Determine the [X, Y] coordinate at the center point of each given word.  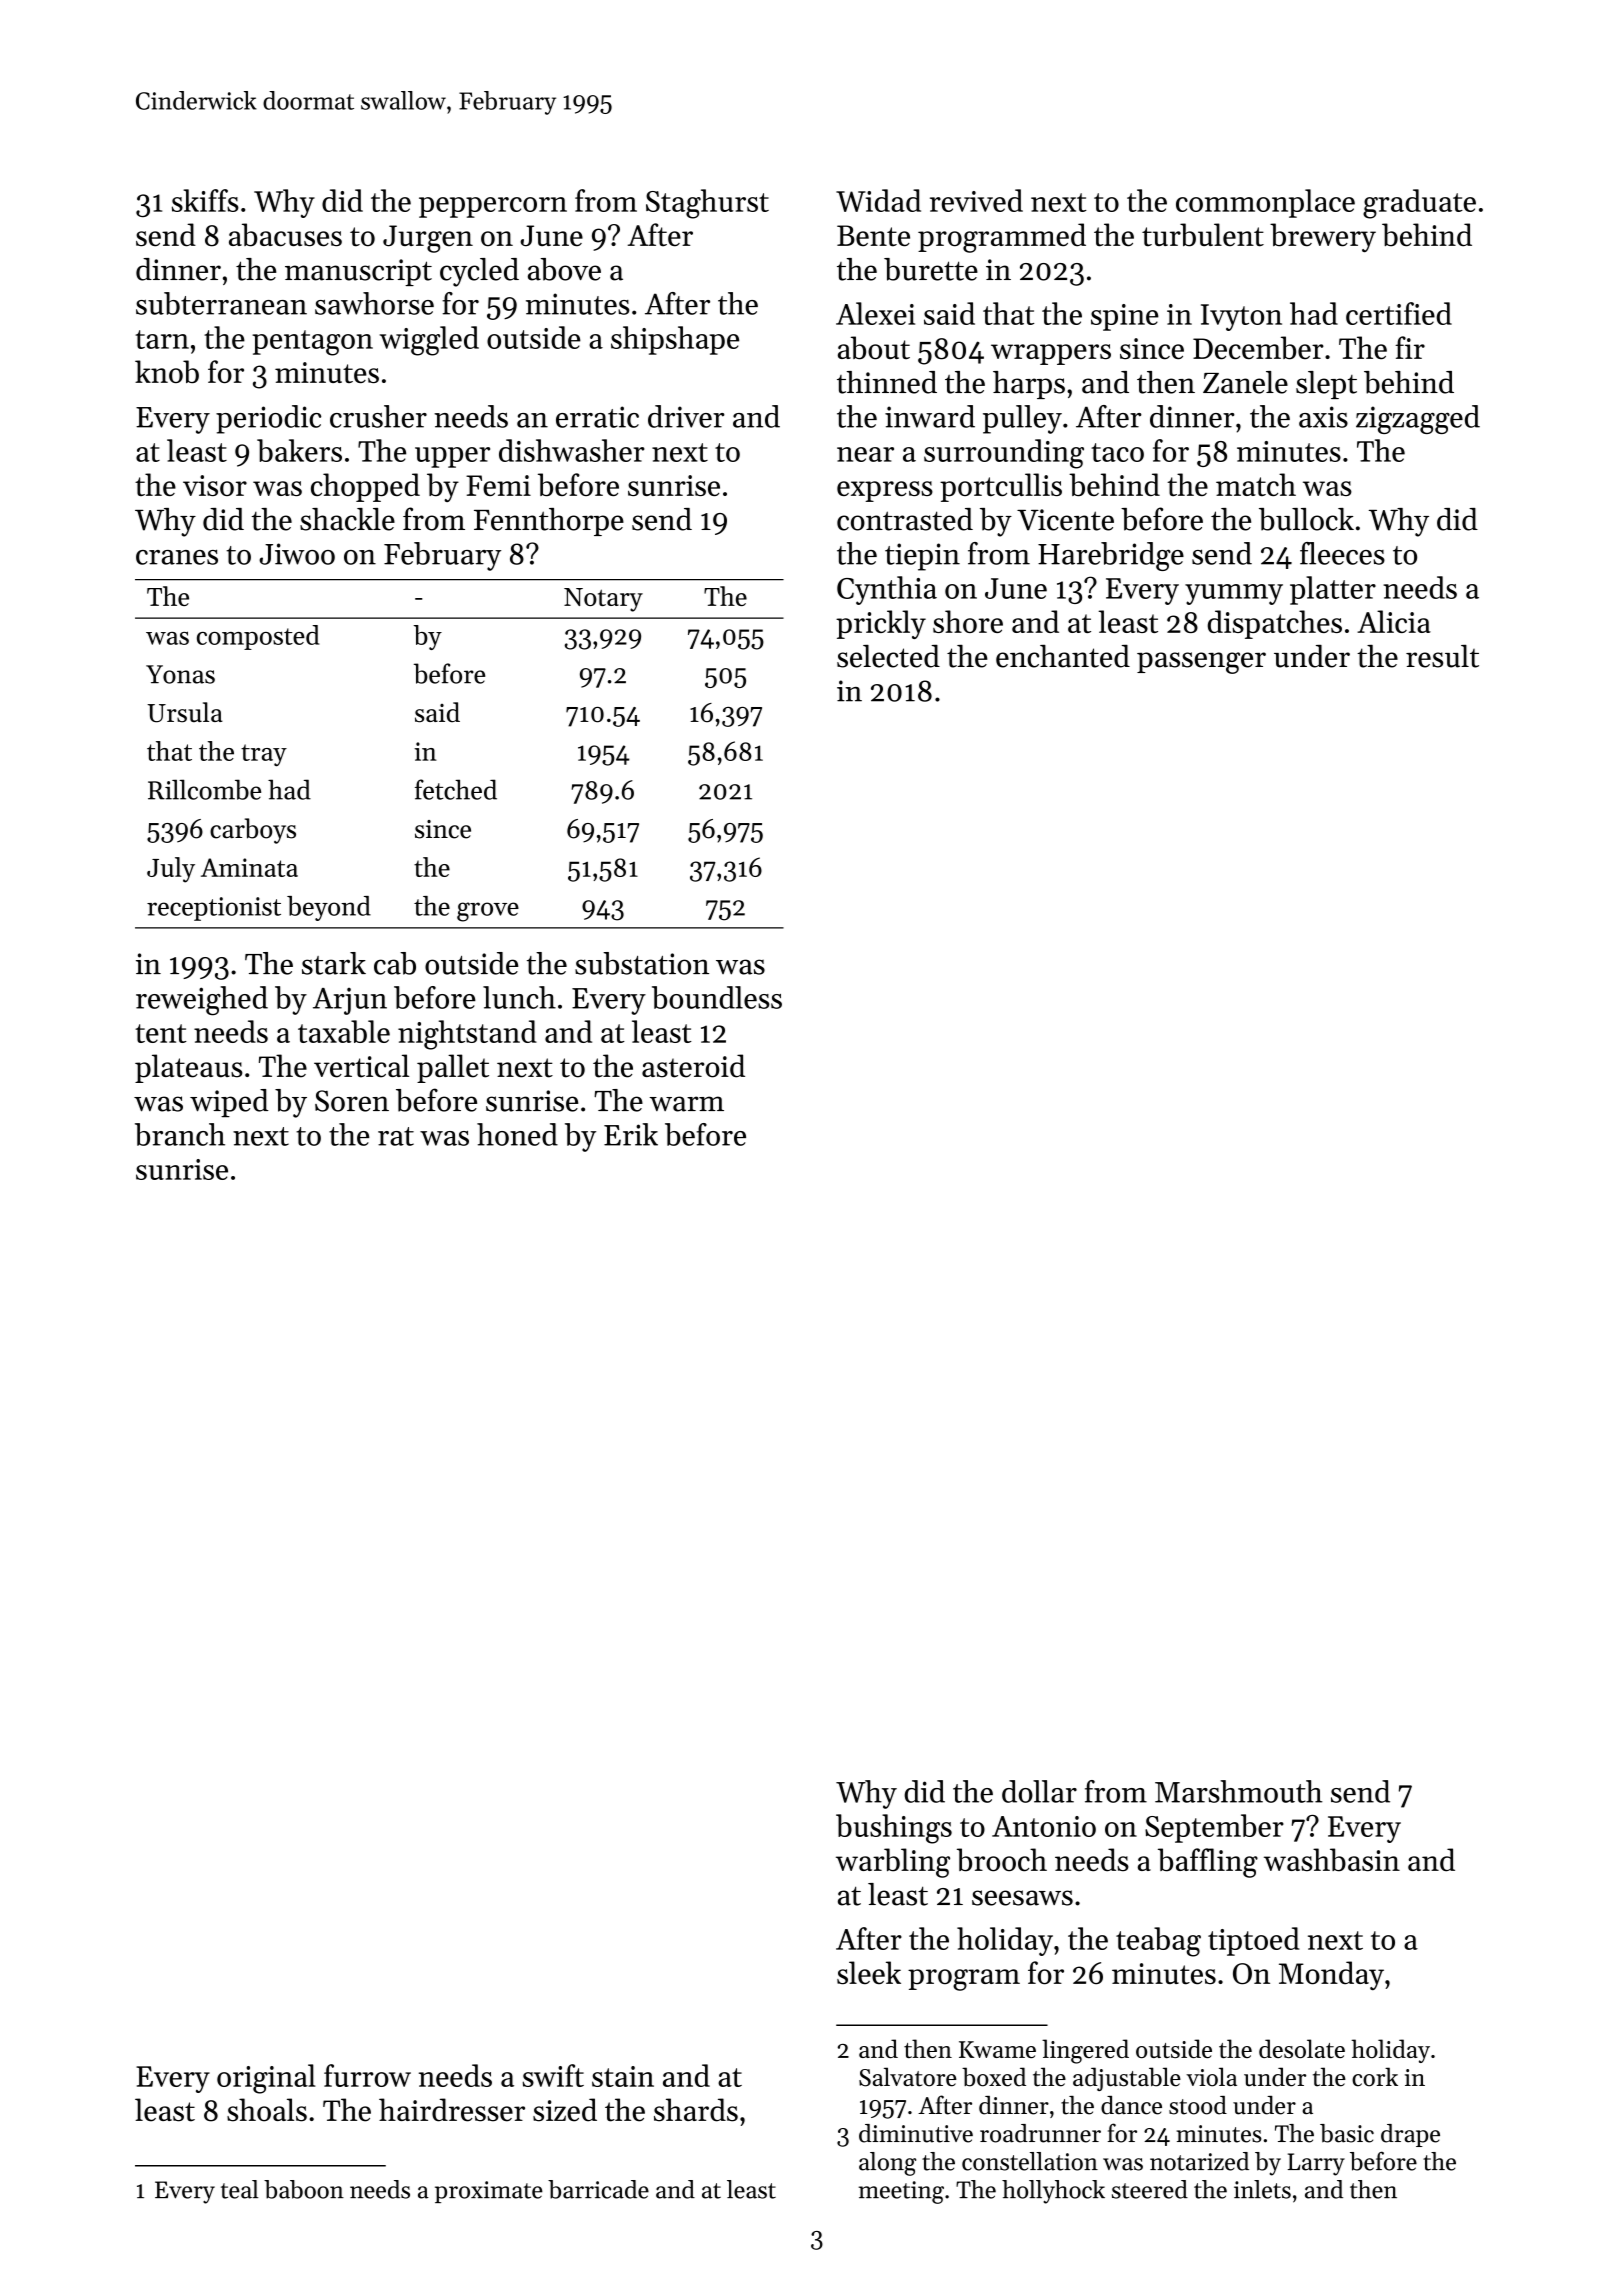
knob [167, 371]
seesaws [1022, 1898]
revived [976, 200]
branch [180, 1134]
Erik [631, 1134]
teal [239, 2189]
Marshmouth [1239, 1791]
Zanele [1245, 382]
